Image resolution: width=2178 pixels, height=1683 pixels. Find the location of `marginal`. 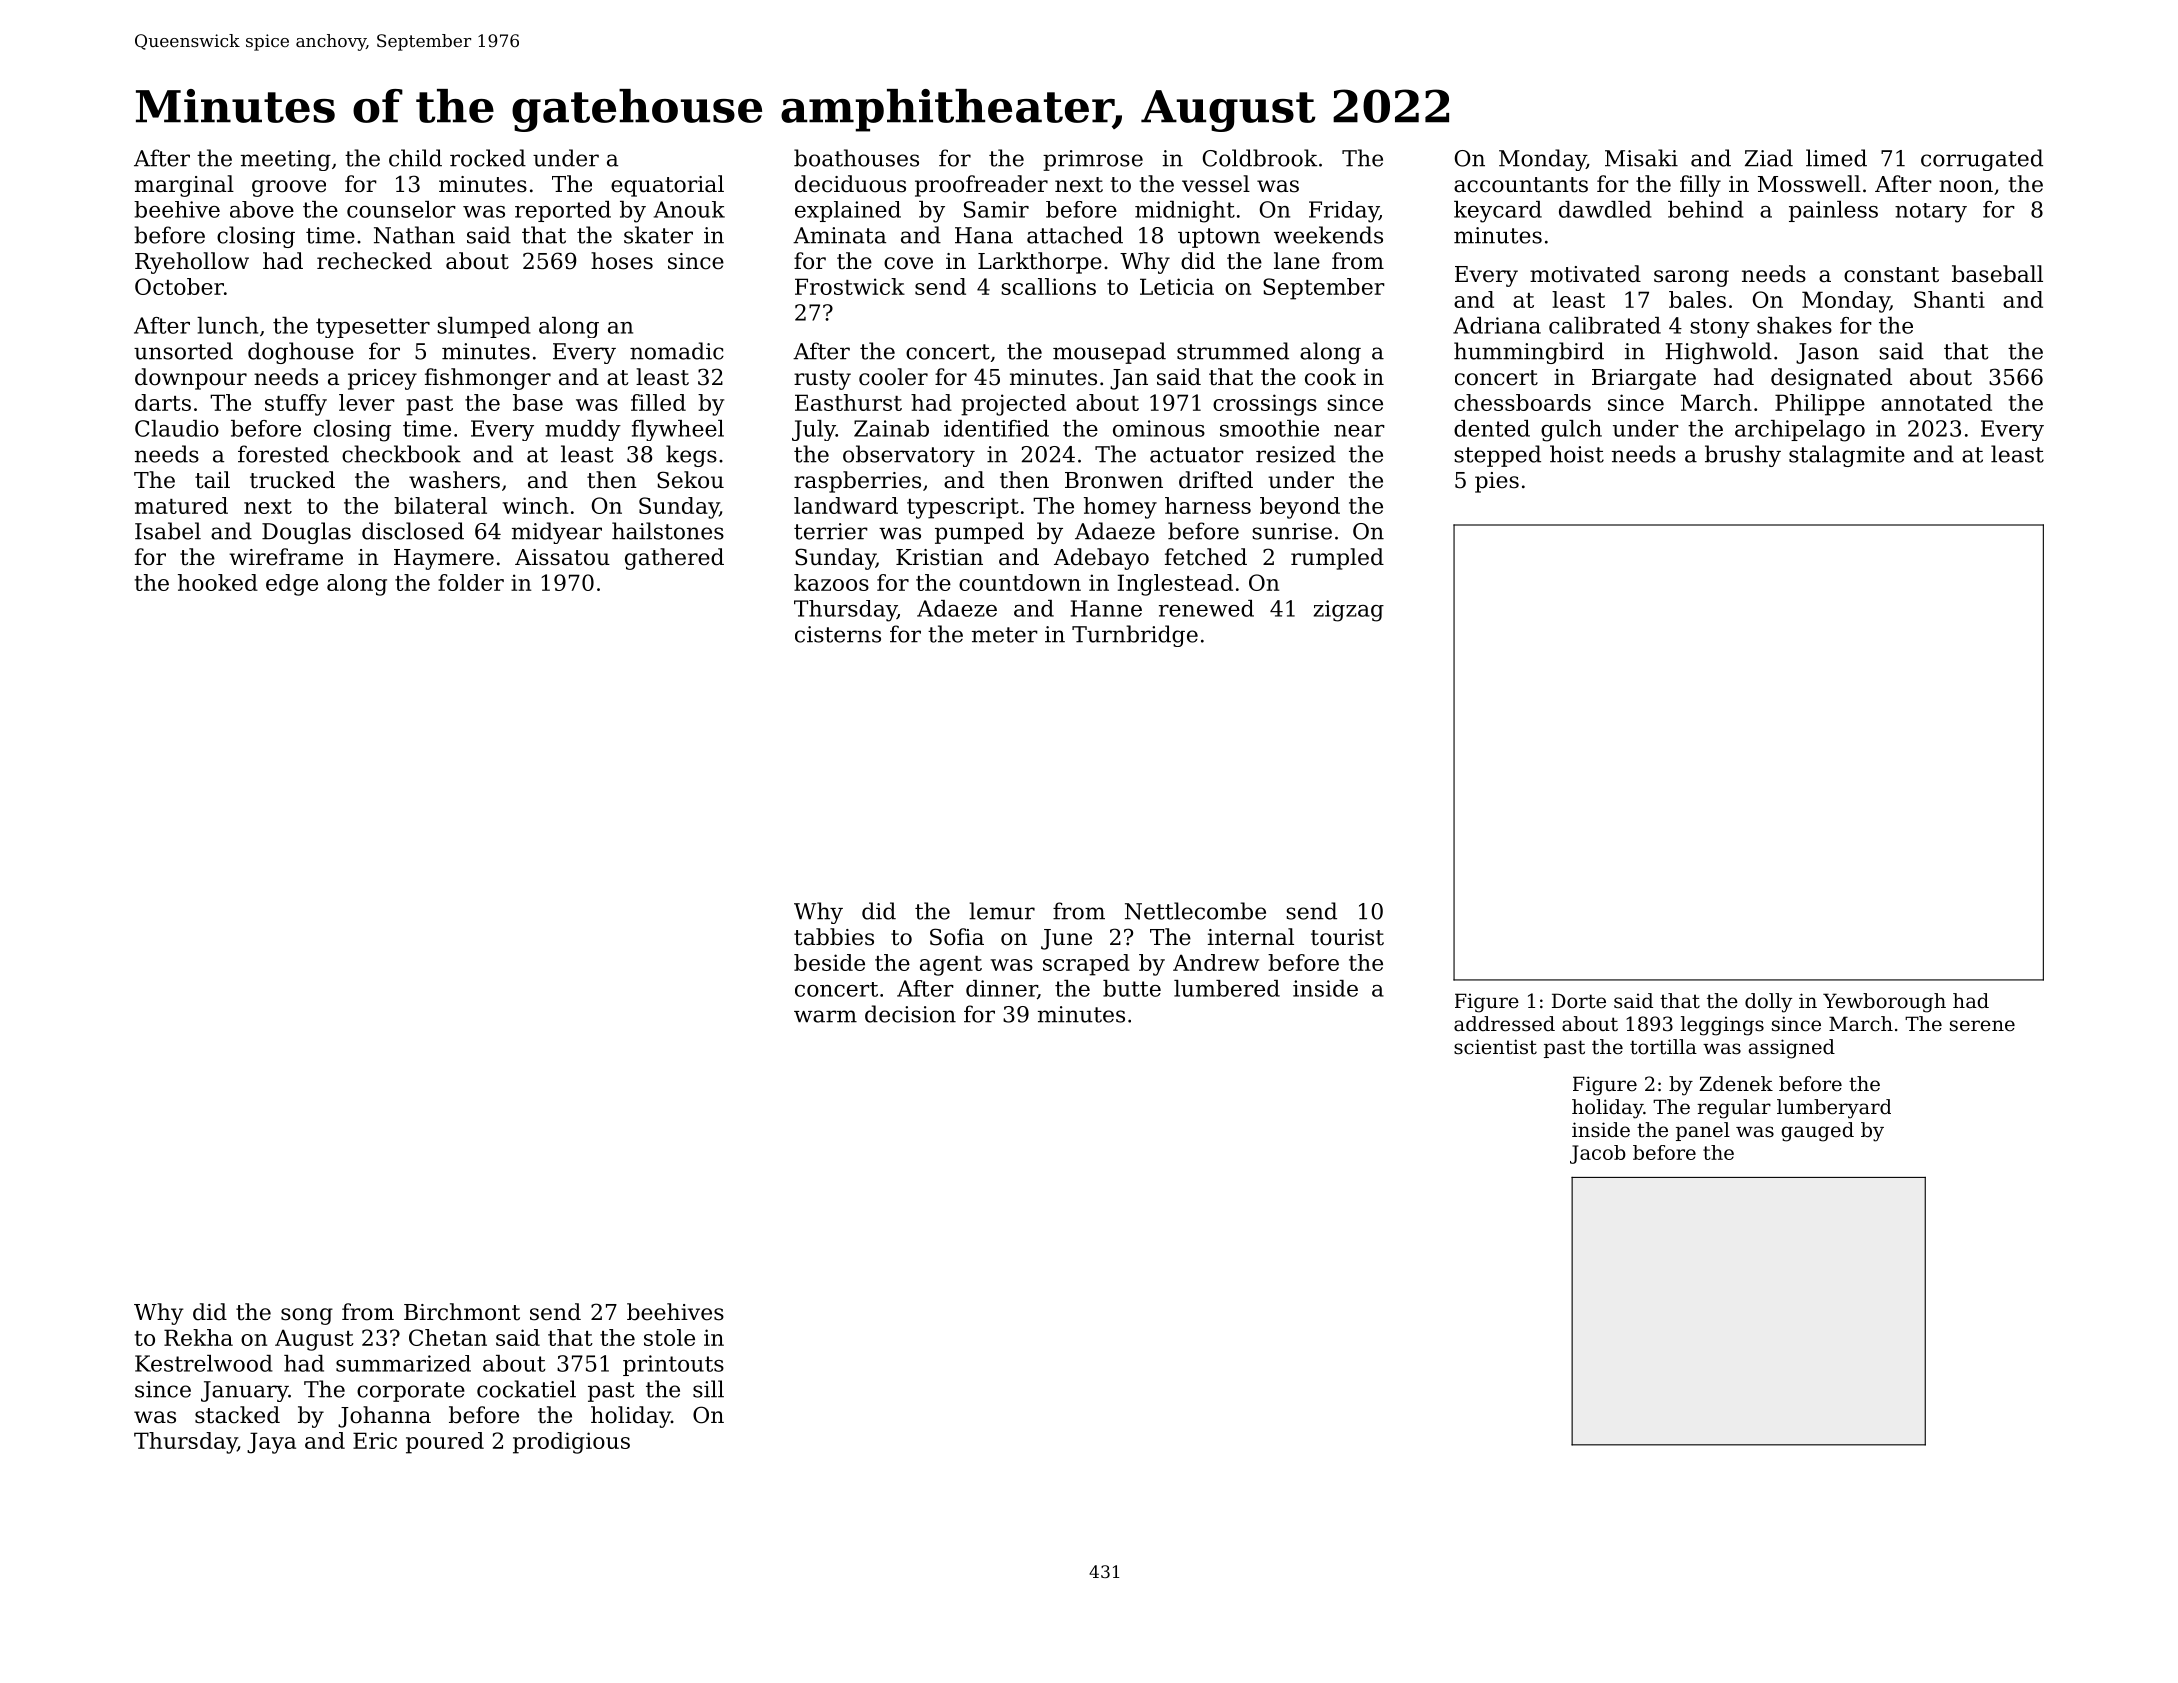

marginal is located at coordinates (184, 186).
